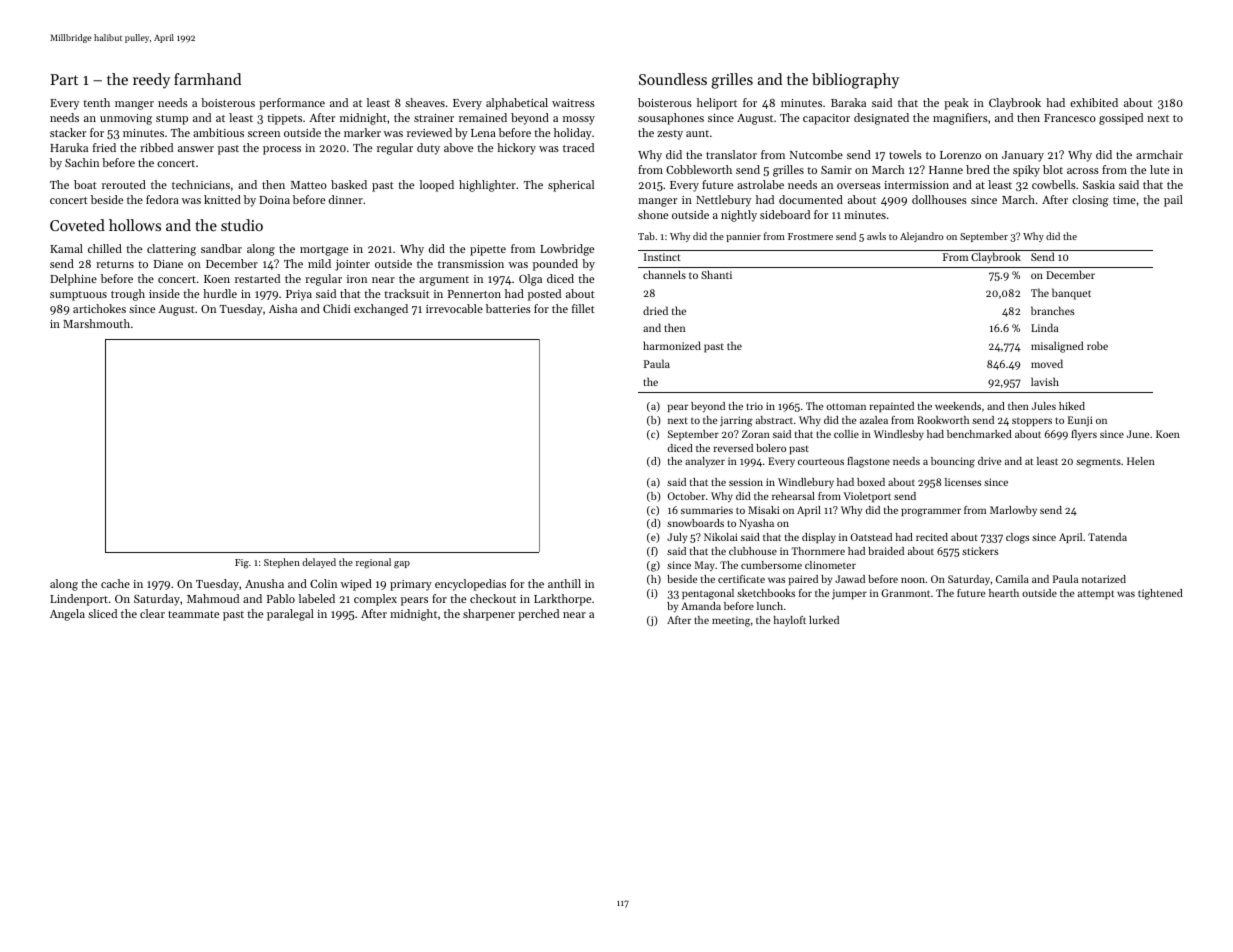 The image size is (1233, 952). Describe the element at coordinates (282, 150) in the screenshot. I see `process` at that location.
